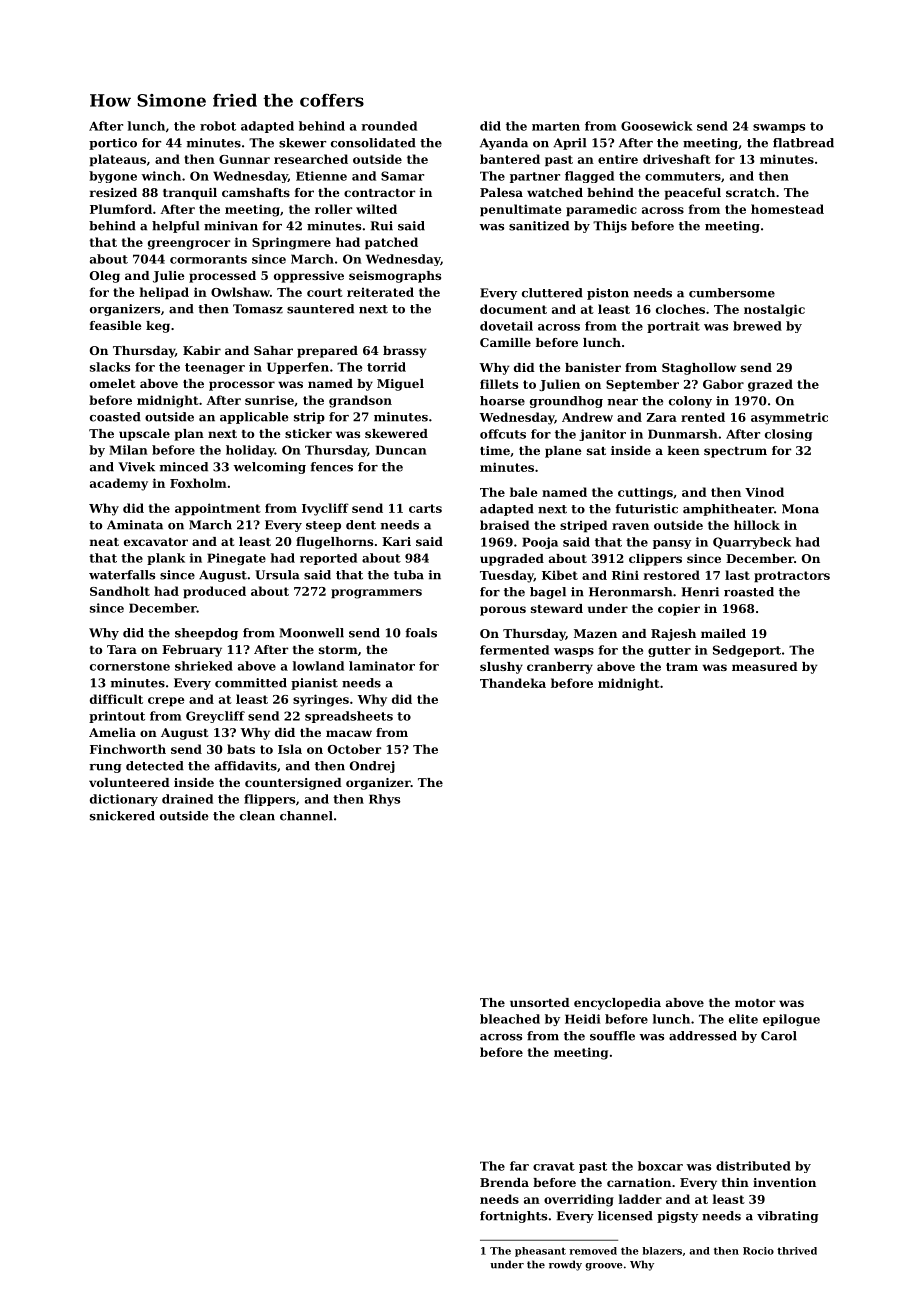  I want to click on swamps, so click(779, 128).
